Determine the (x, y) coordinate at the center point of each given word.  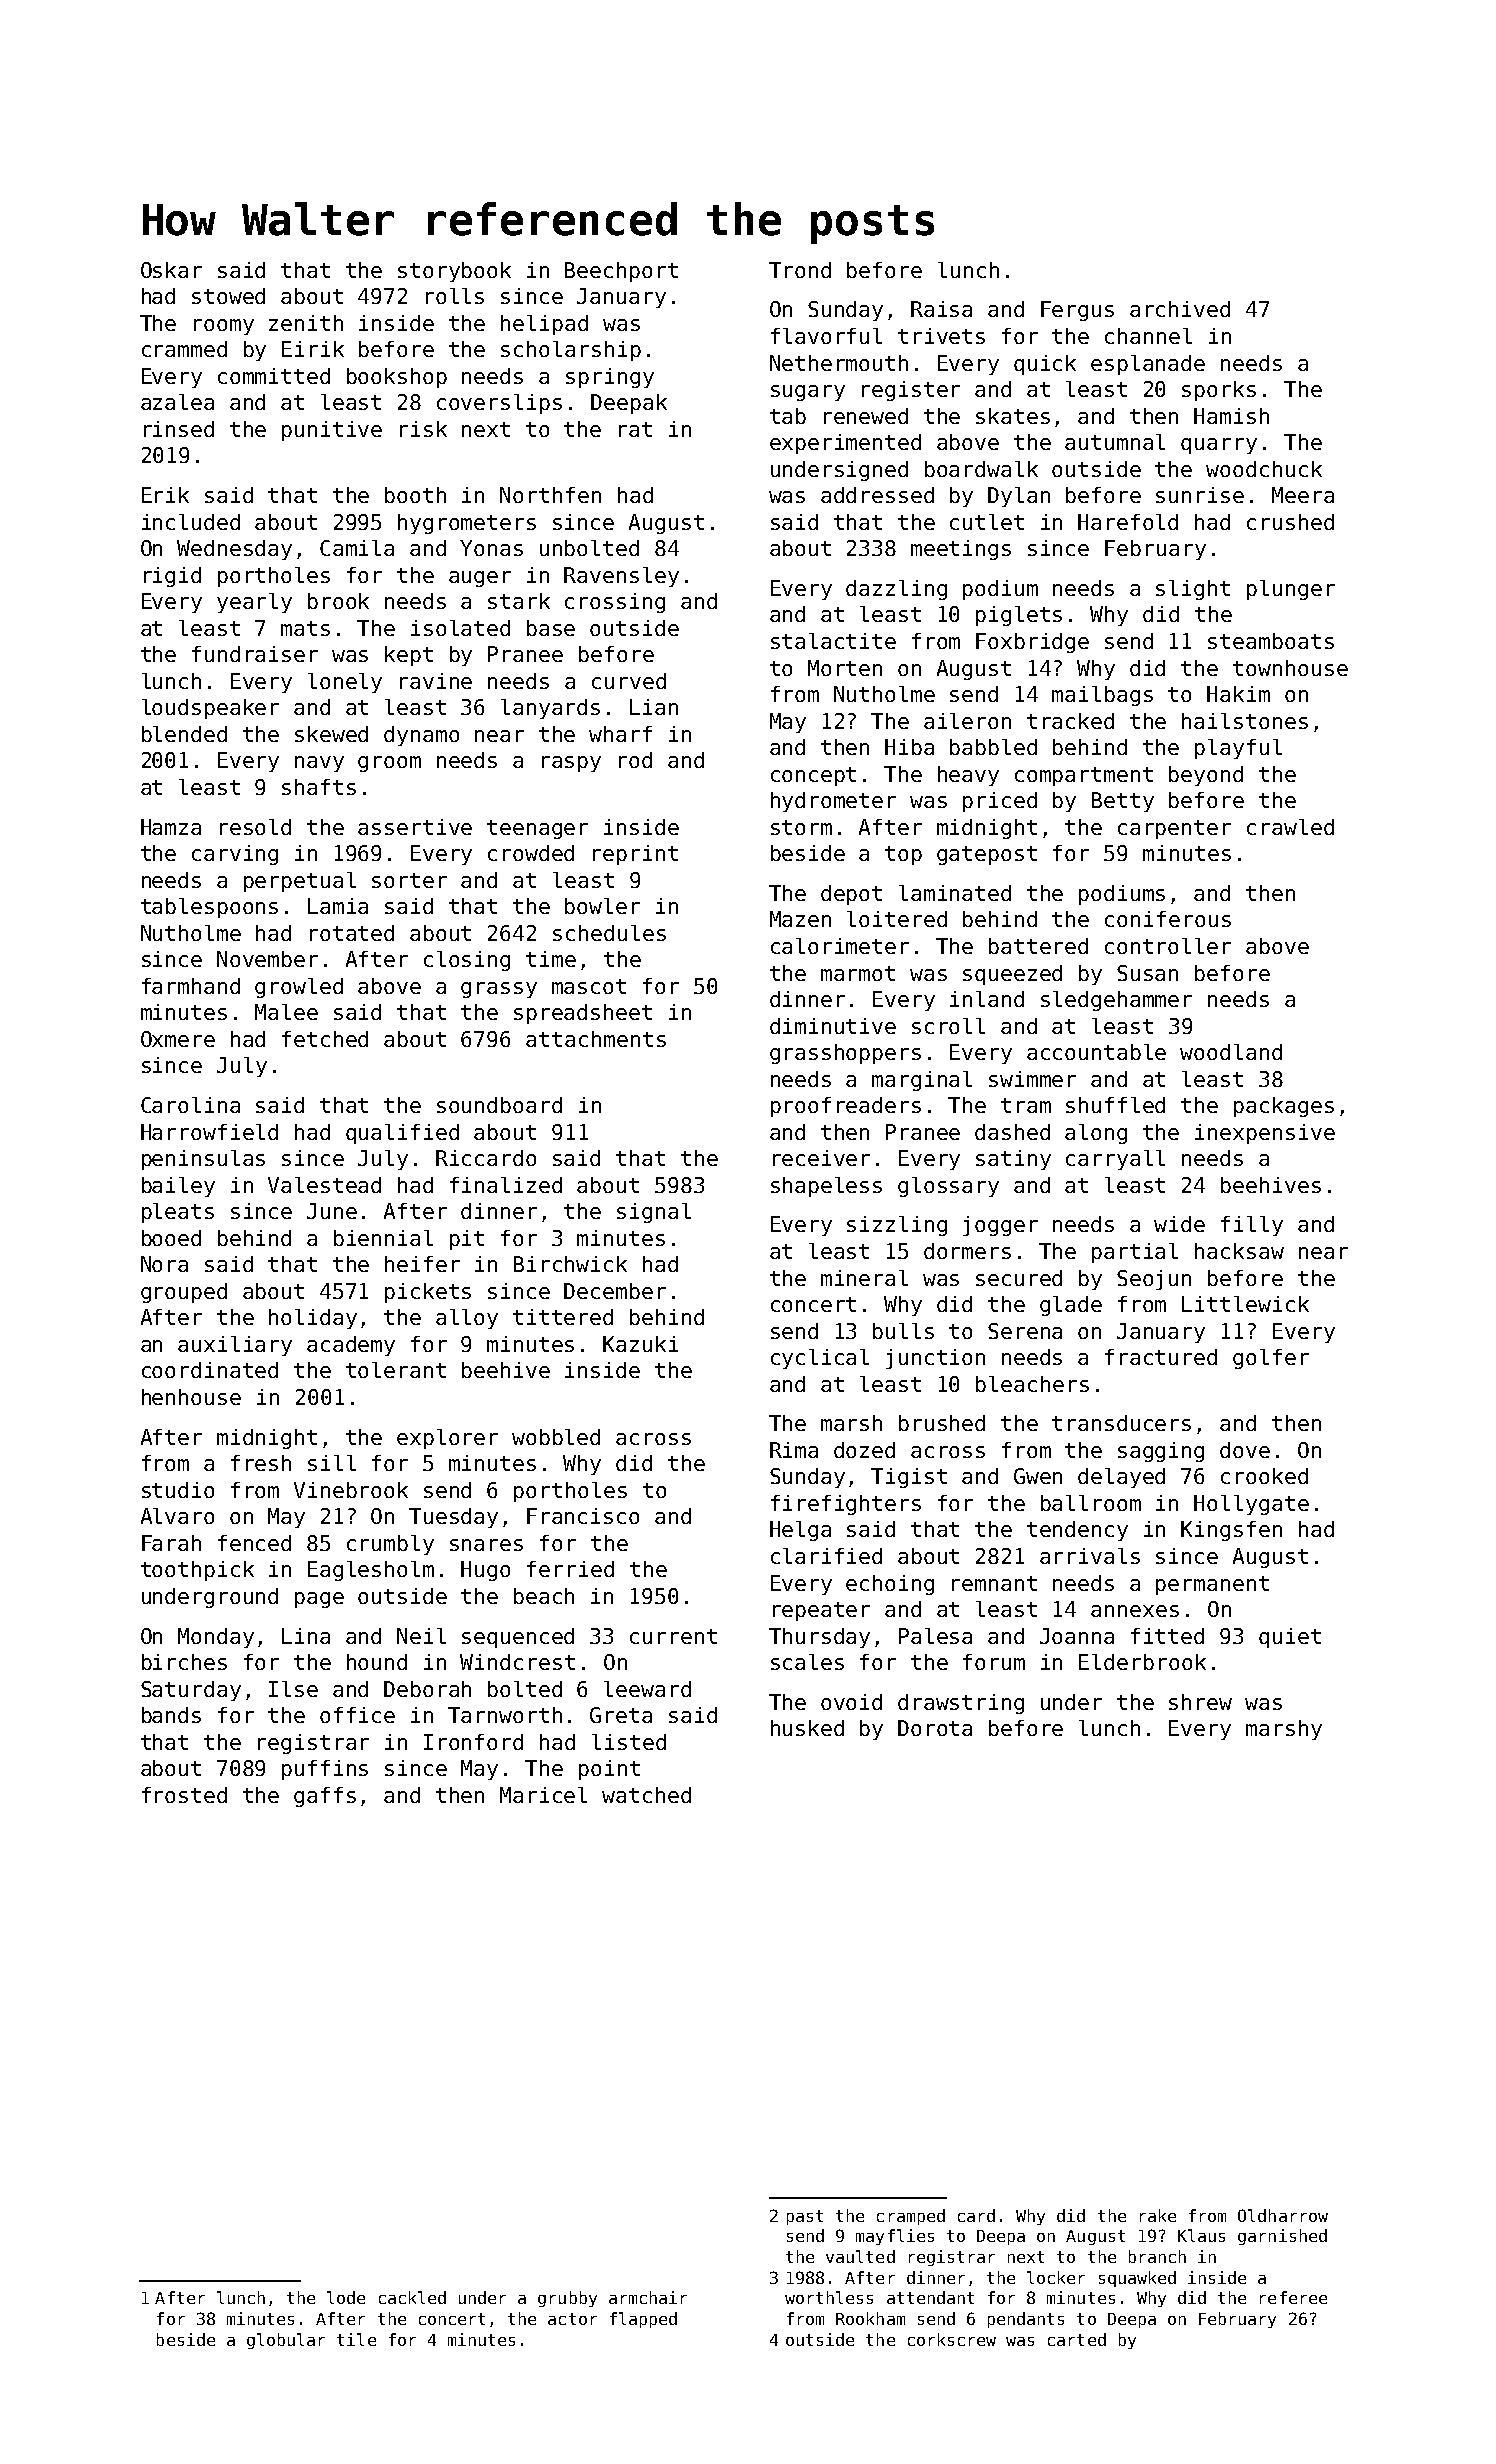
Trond (800, 270)
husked (807, 1728)
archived (1180, 309)
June (332, 1211)
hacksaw (1239, 1251)
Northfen (550, 495)
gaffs (325, 1797)
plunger (1291, 590)
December (615, 1291)
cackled (412, 2297)
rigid (172, 577)
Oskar (171, 270)
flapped (643, 2320)
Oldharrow (1283, 2215)
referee (1293, 2297)
